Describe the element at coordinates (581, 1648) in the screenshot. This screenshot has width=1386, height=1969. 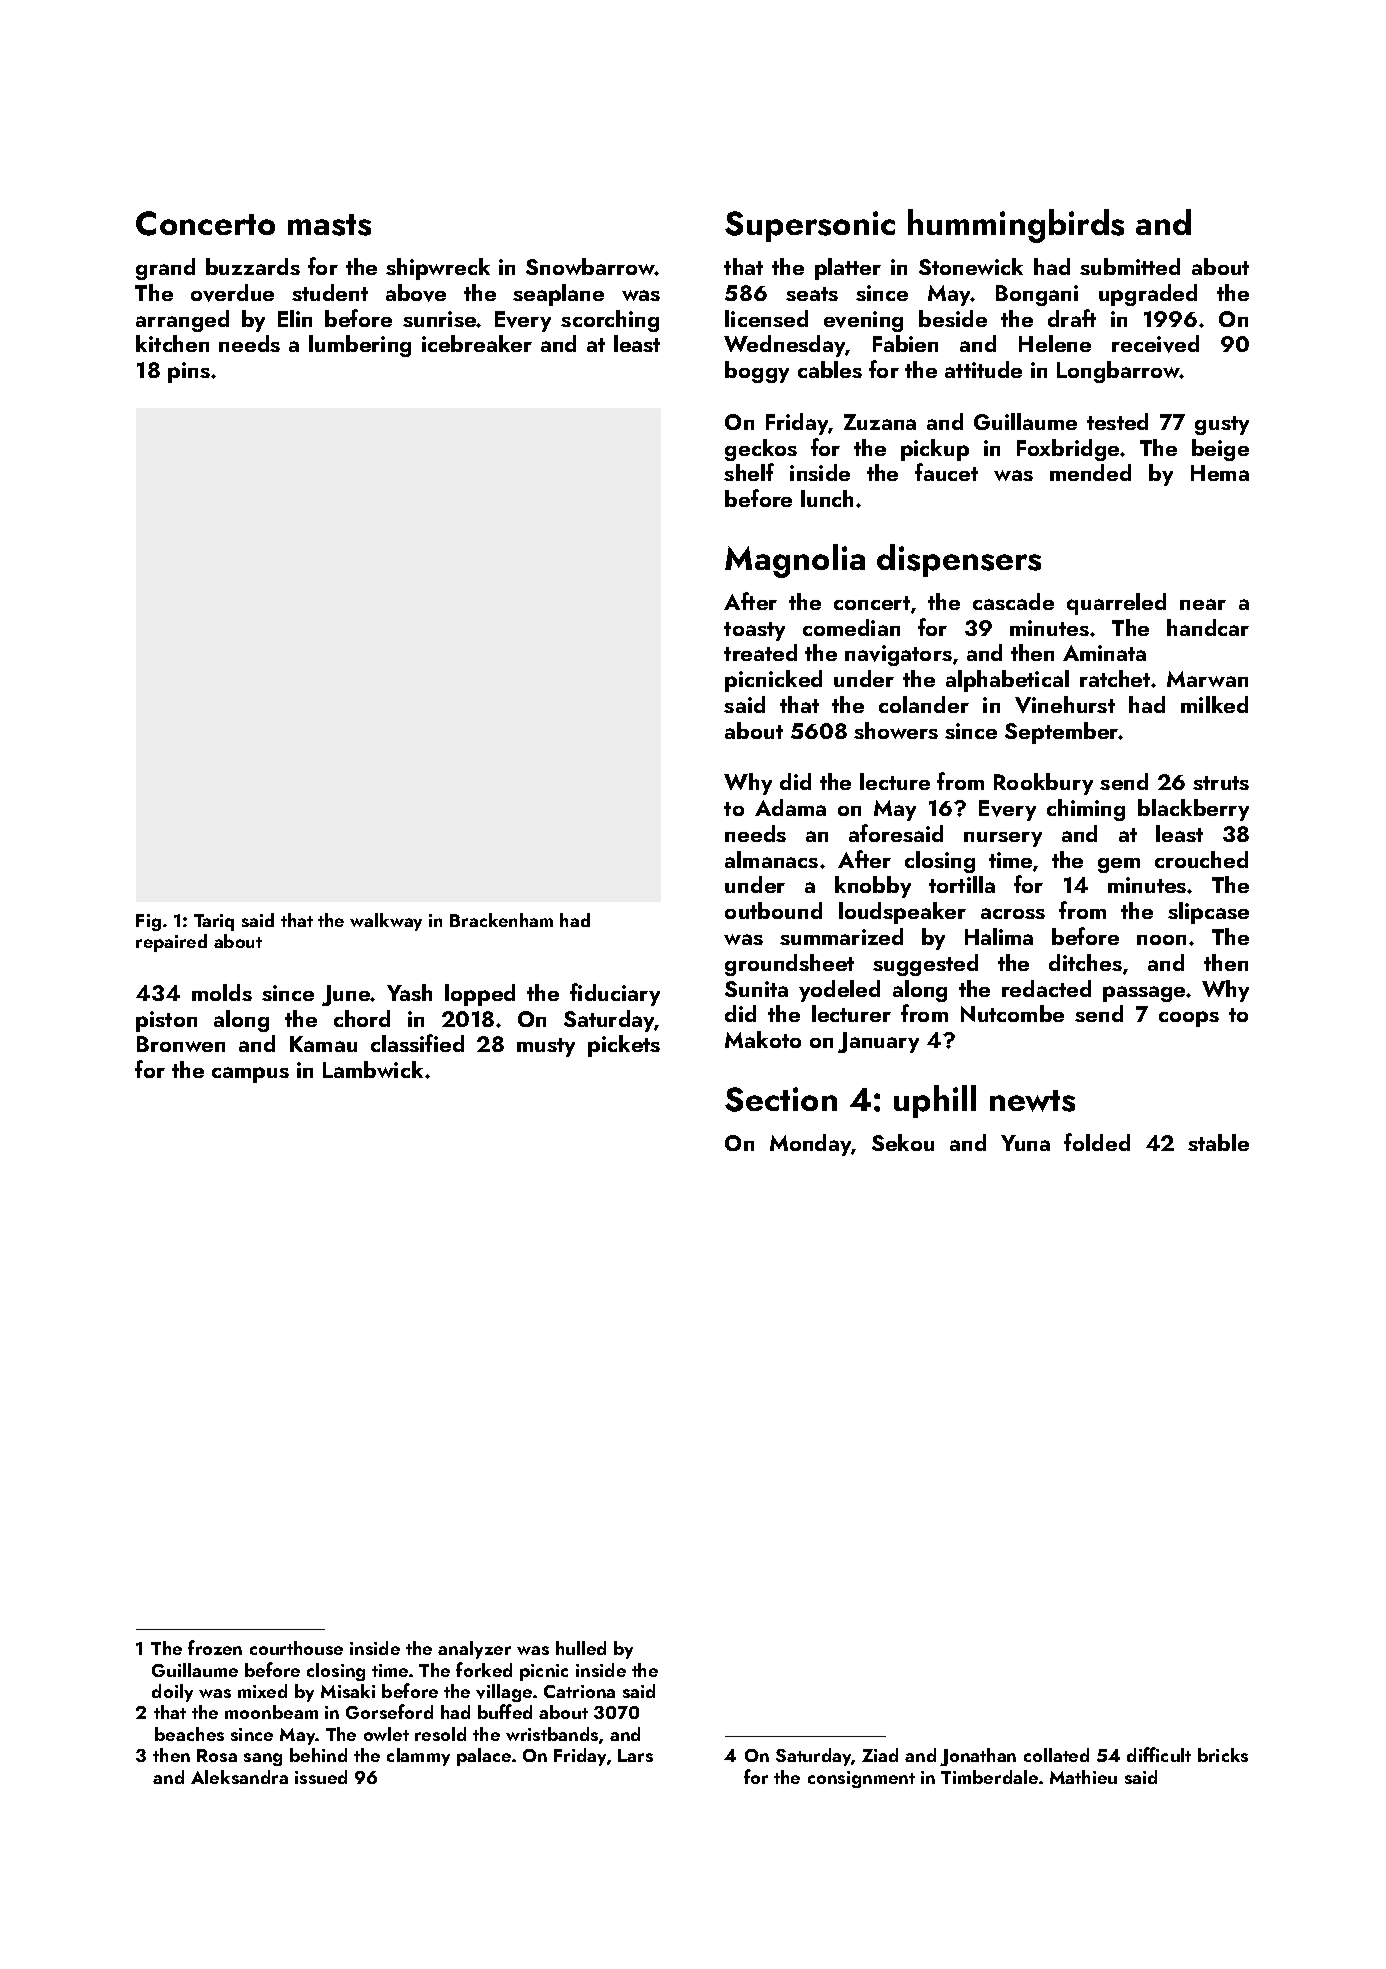
I see `hulled` at that location.
